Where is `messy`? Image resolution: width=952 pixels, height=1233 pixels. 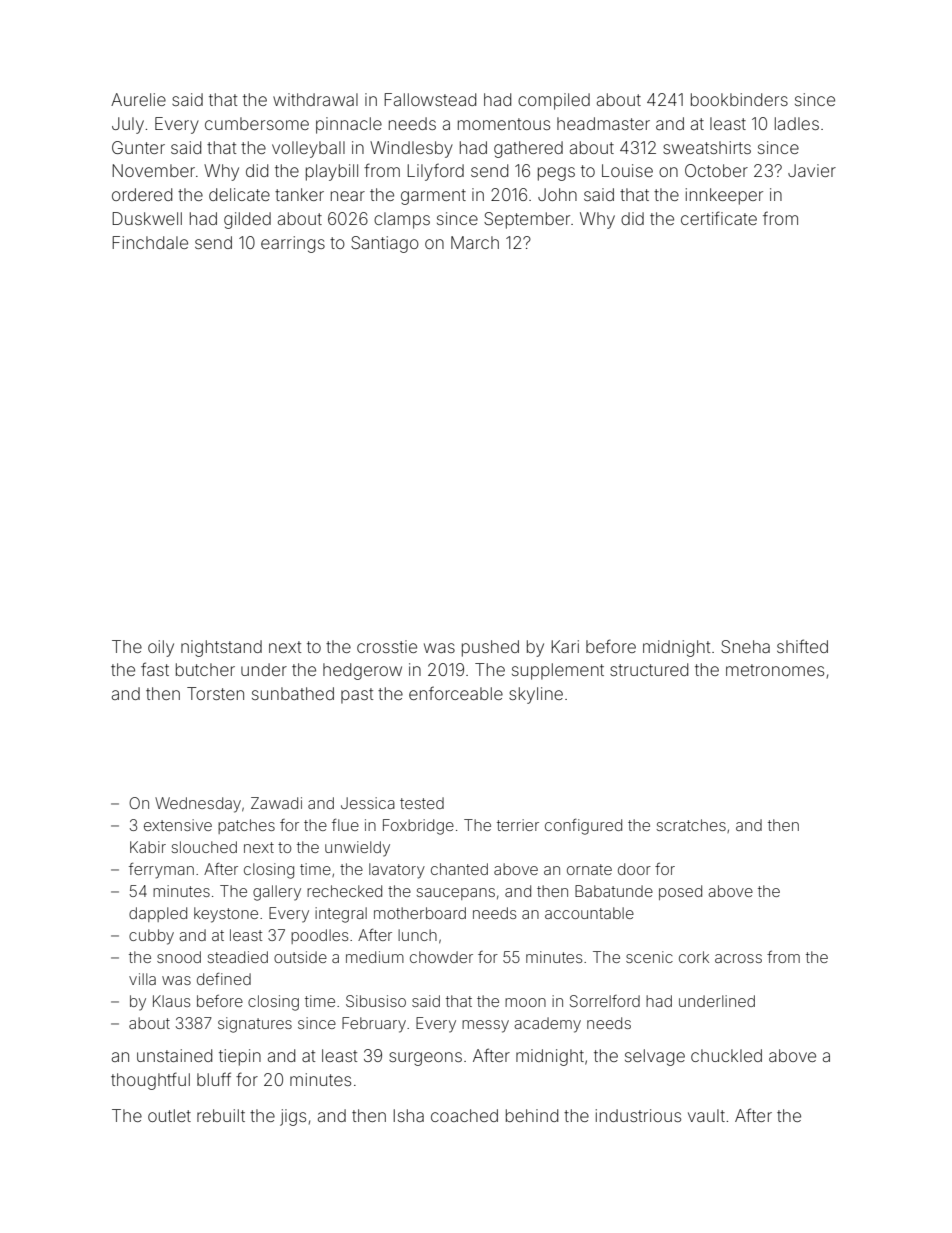
messy is located at coordinates (485, 1026).
